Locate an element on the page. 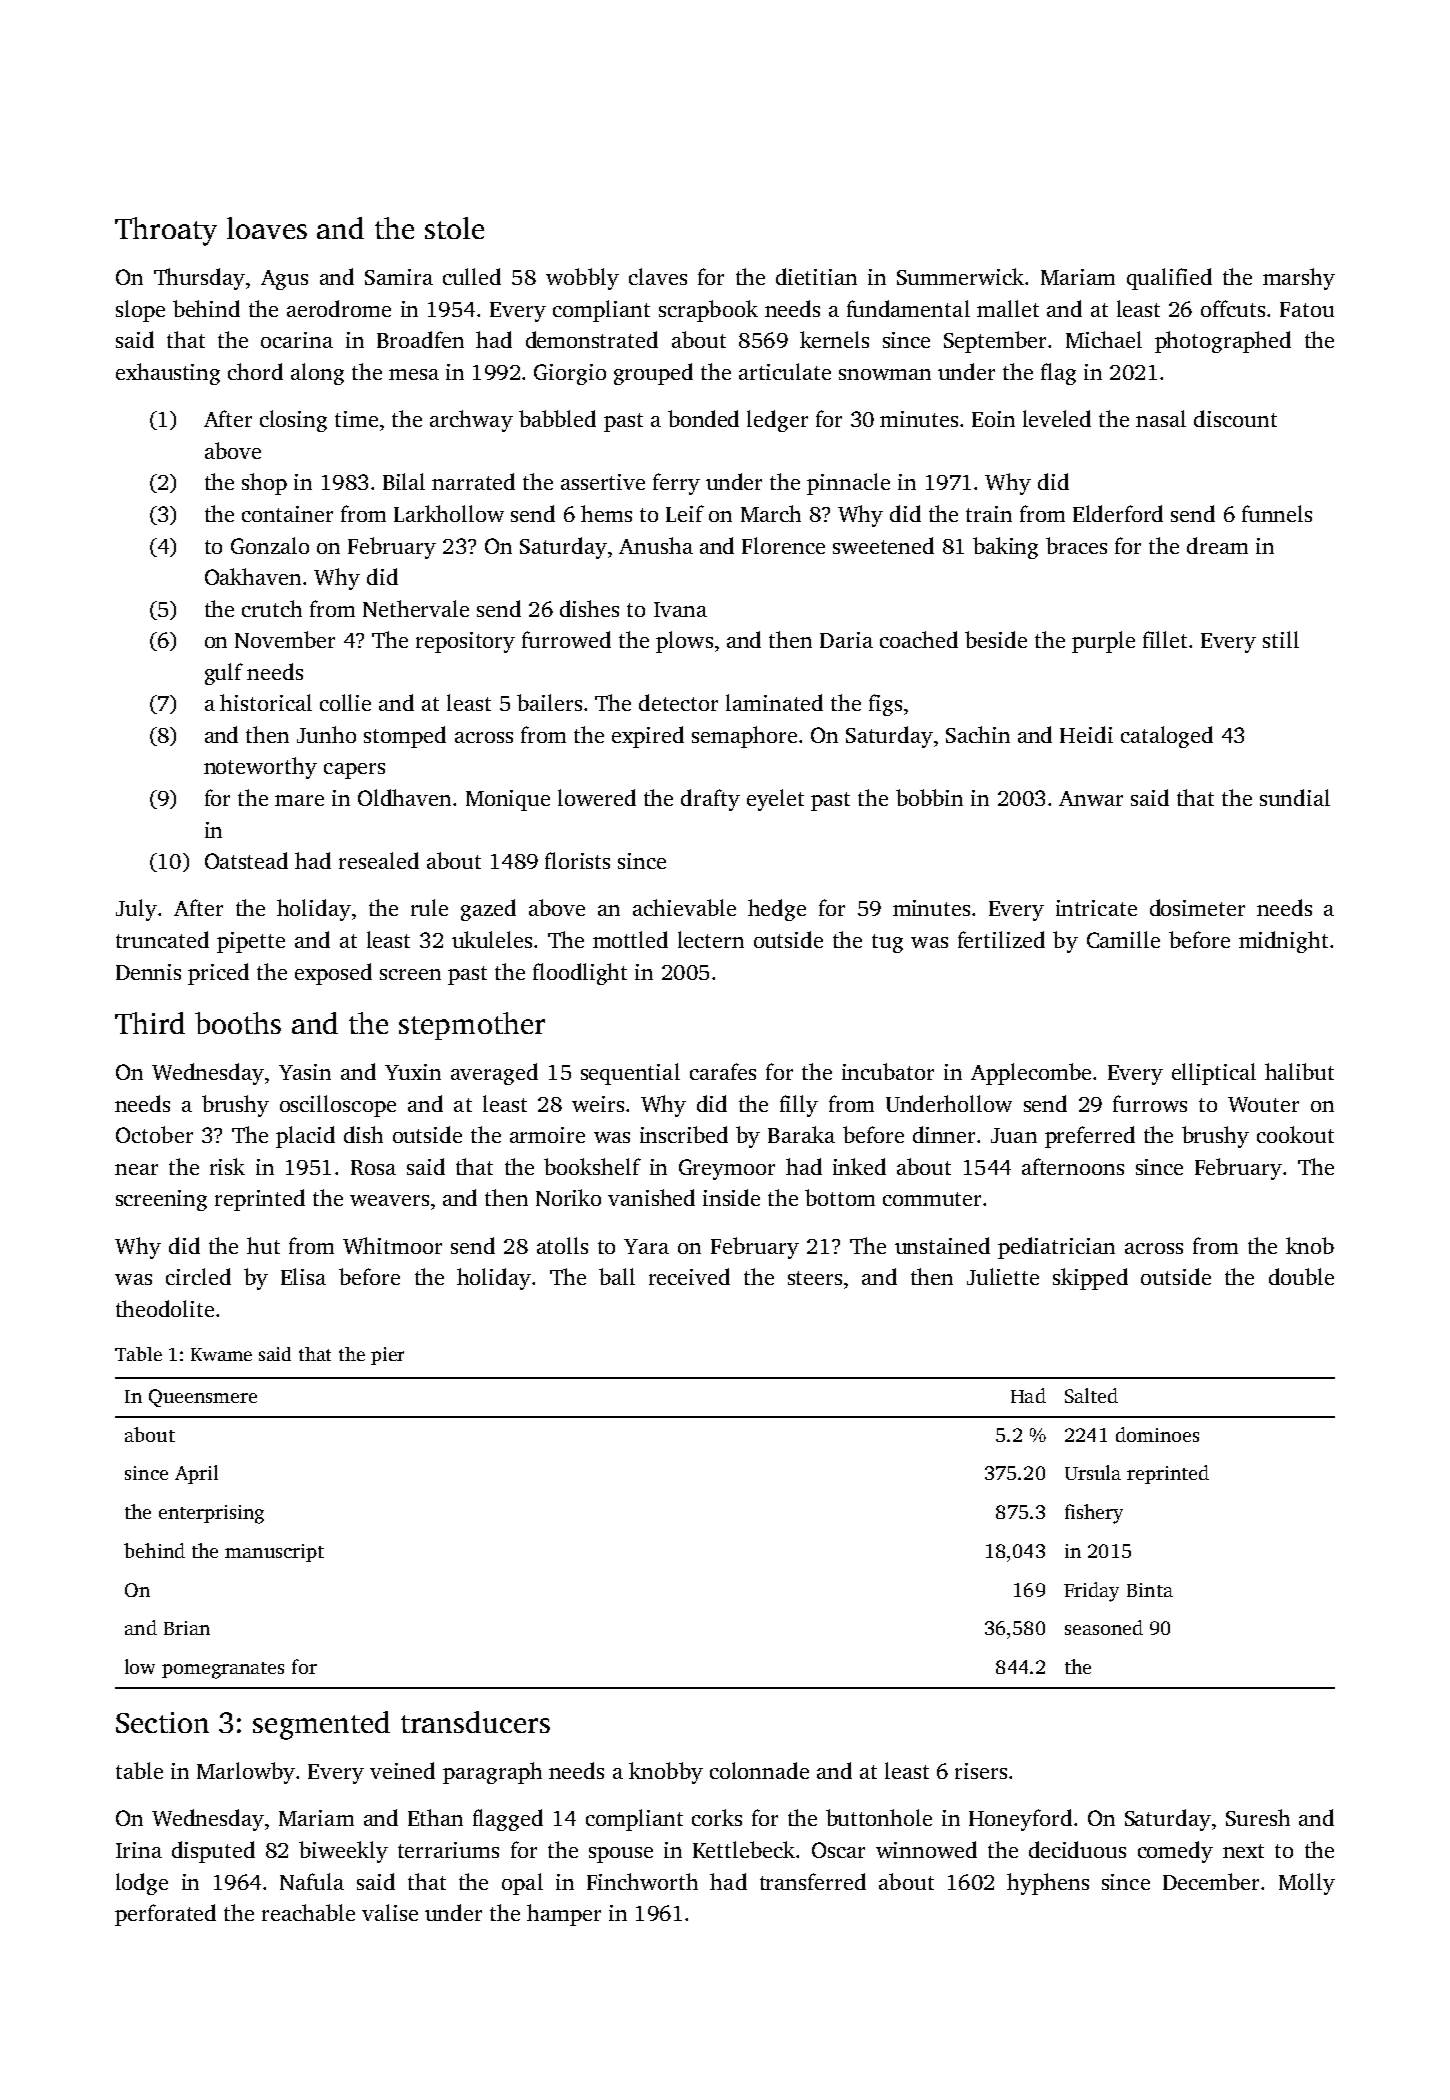 This document has width=1450, height=2100. Brian is located at coordinates (187, 1628).
